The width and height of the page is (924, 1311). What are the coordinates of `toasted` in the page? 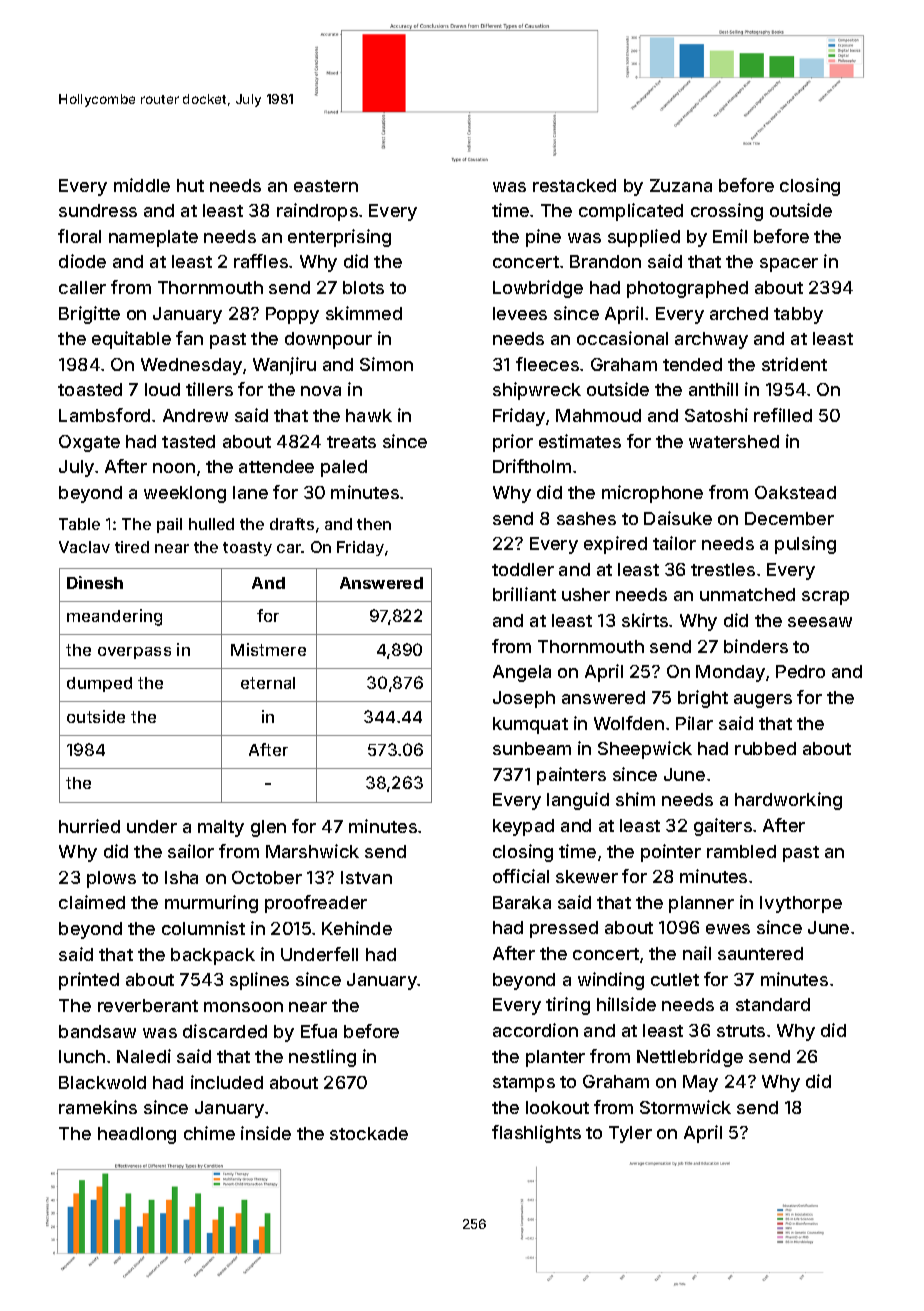 It's located at (90, 389).
